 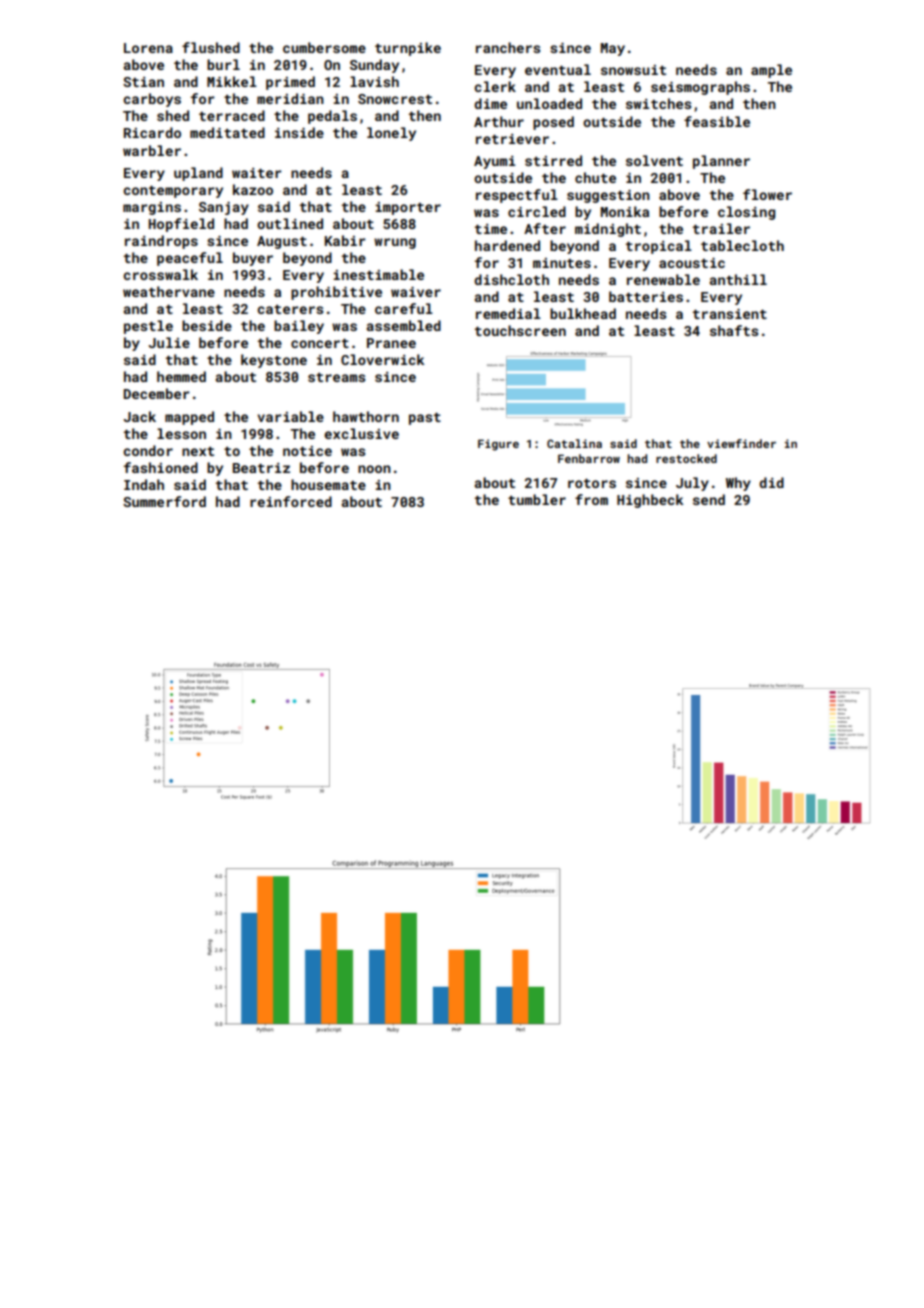 What do you see at coordinates (512, 139) in the page?
I see `retriever` at bounding box center [512, 139].
